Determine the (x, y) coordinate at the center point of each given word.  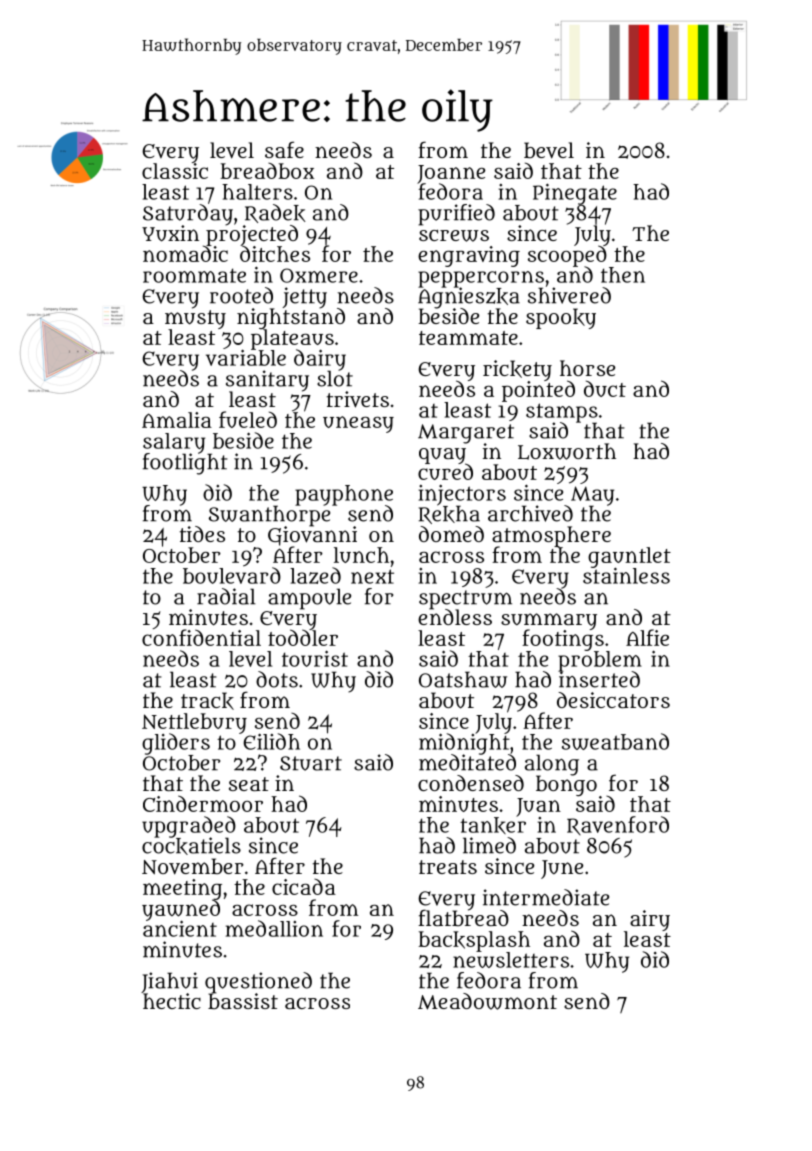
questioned (258, 982)
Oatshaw (463, 679)
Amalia (177, 420)
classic (175, 171)
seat (249, 784)
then (623, 275)
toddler (303, 638)
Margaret (466, 433)
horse (587, 368)
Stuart (311, 763)
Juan (538, 807)
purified (456, 215)
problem (600, 661)
